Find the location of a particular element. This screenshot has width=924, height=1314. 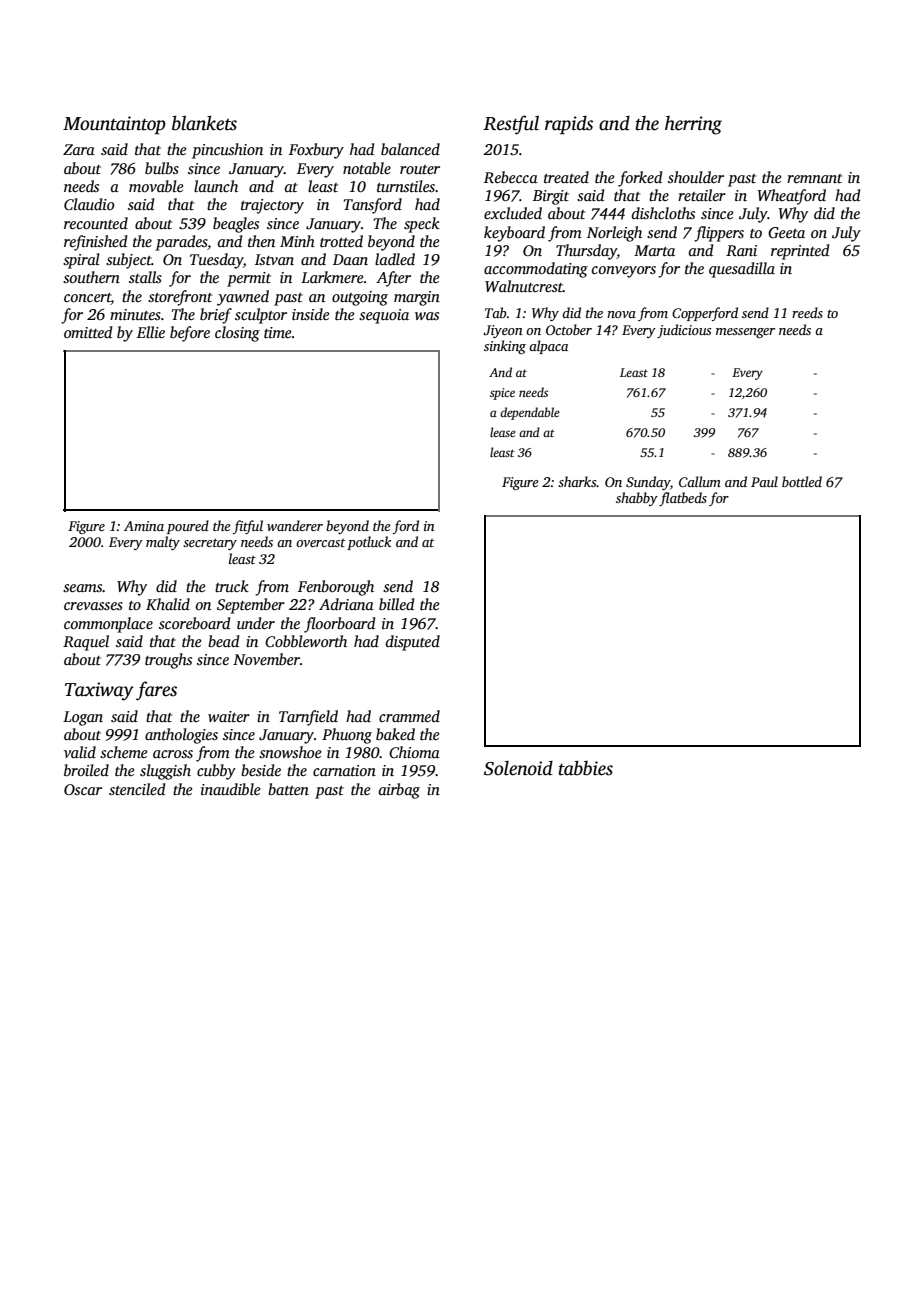

Mountaintop is located at coordinates (114, 125).
